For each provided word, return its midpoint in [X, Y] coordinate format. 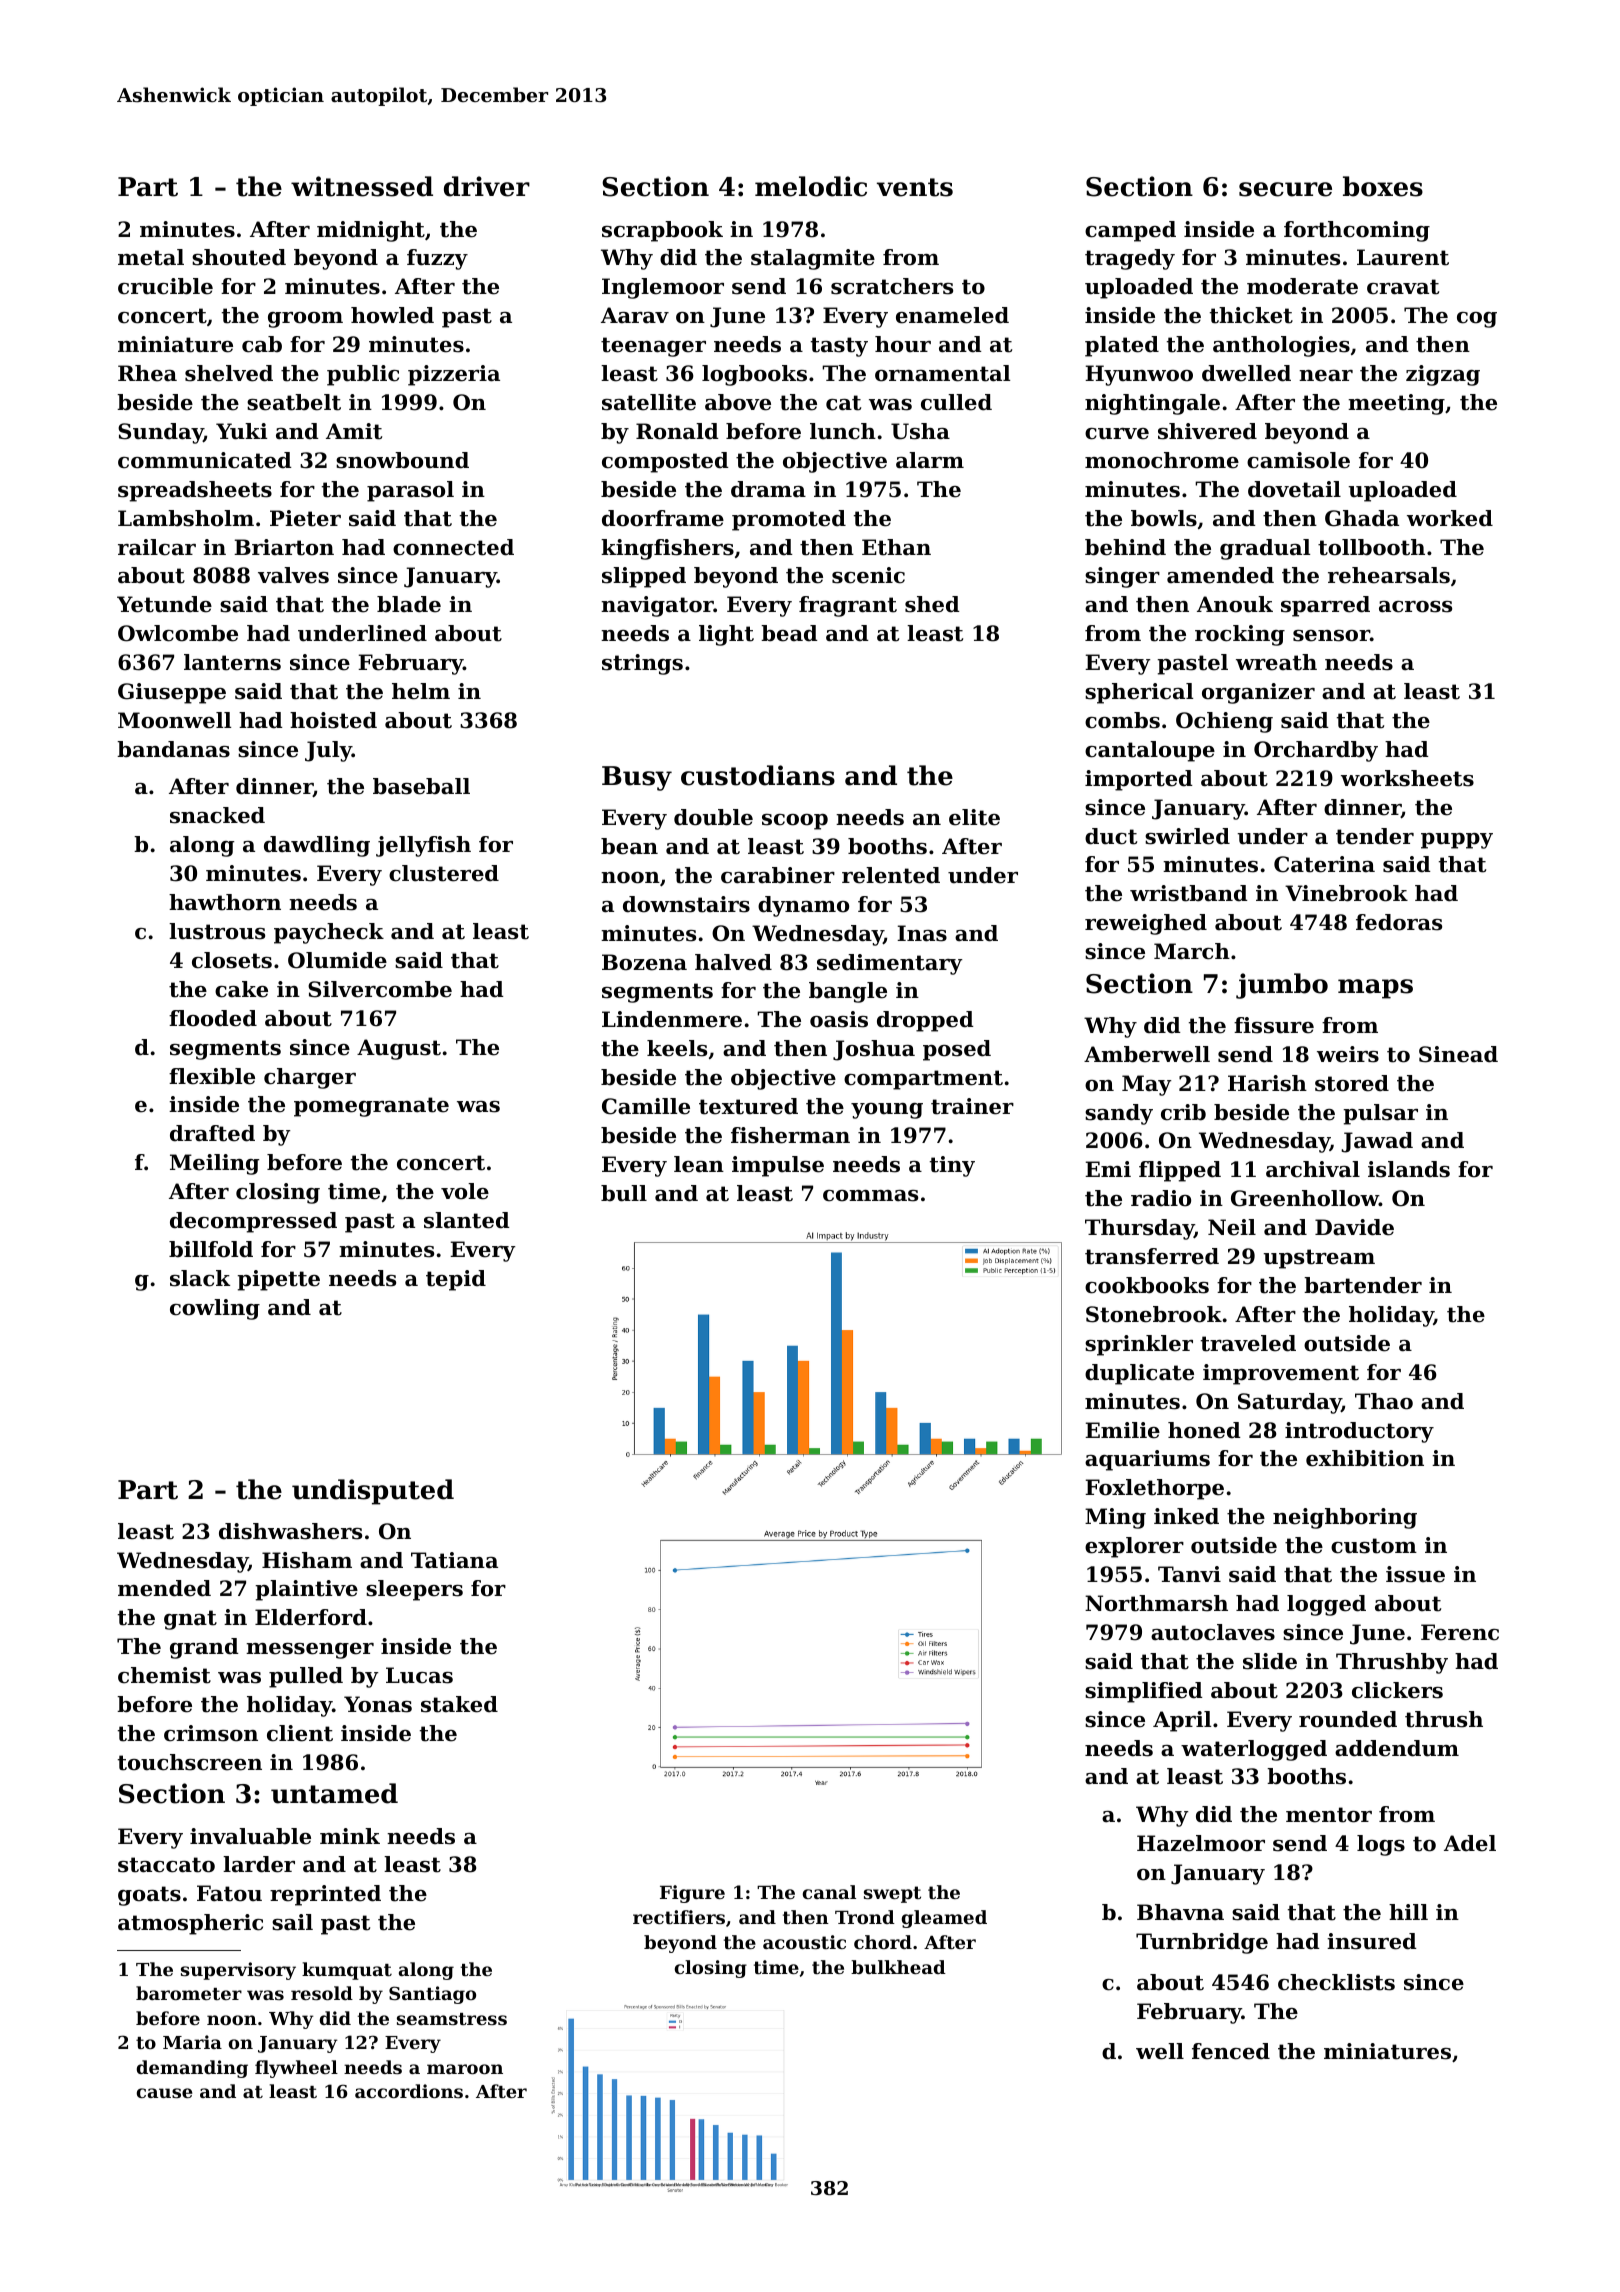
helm [421, 691]
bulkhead [898, 1967]
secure [1285, 189]
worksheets [1407, 778]
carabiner [778, 875]
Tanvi [1189, 1574]
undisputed [373, 1492]
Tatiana [454, 1560]
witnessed [362, 186]
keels [677, 1048]
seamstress [452, 2019]
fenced [1231, 2051]
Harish [1267, 1083]
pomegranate [371, 1107]
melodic [811, 186]
